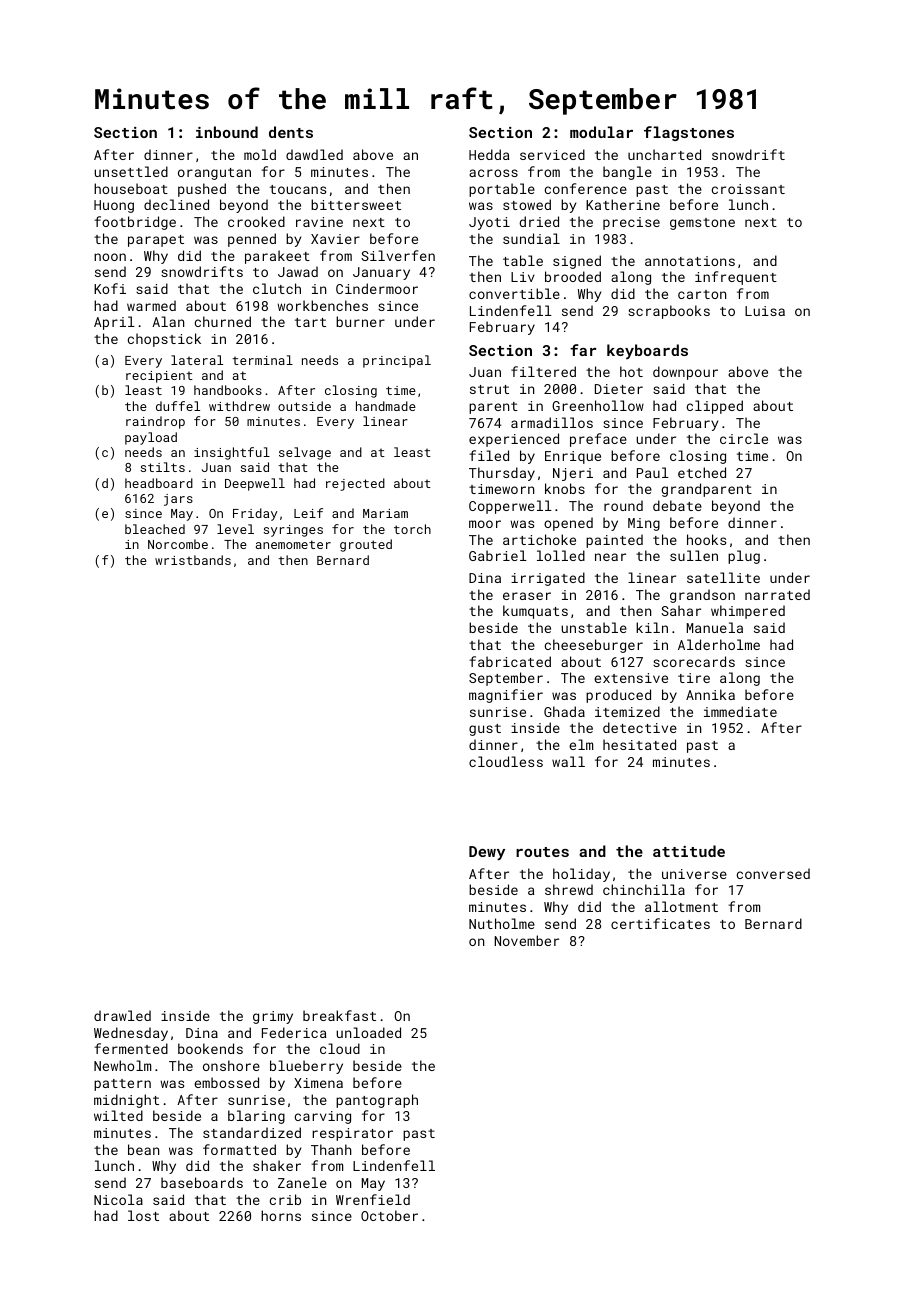 The height and width of the screenshot is (1316, 908). Describe the element at coordinates (552, 154) in the screenshot. I see `serviced` at that location.
